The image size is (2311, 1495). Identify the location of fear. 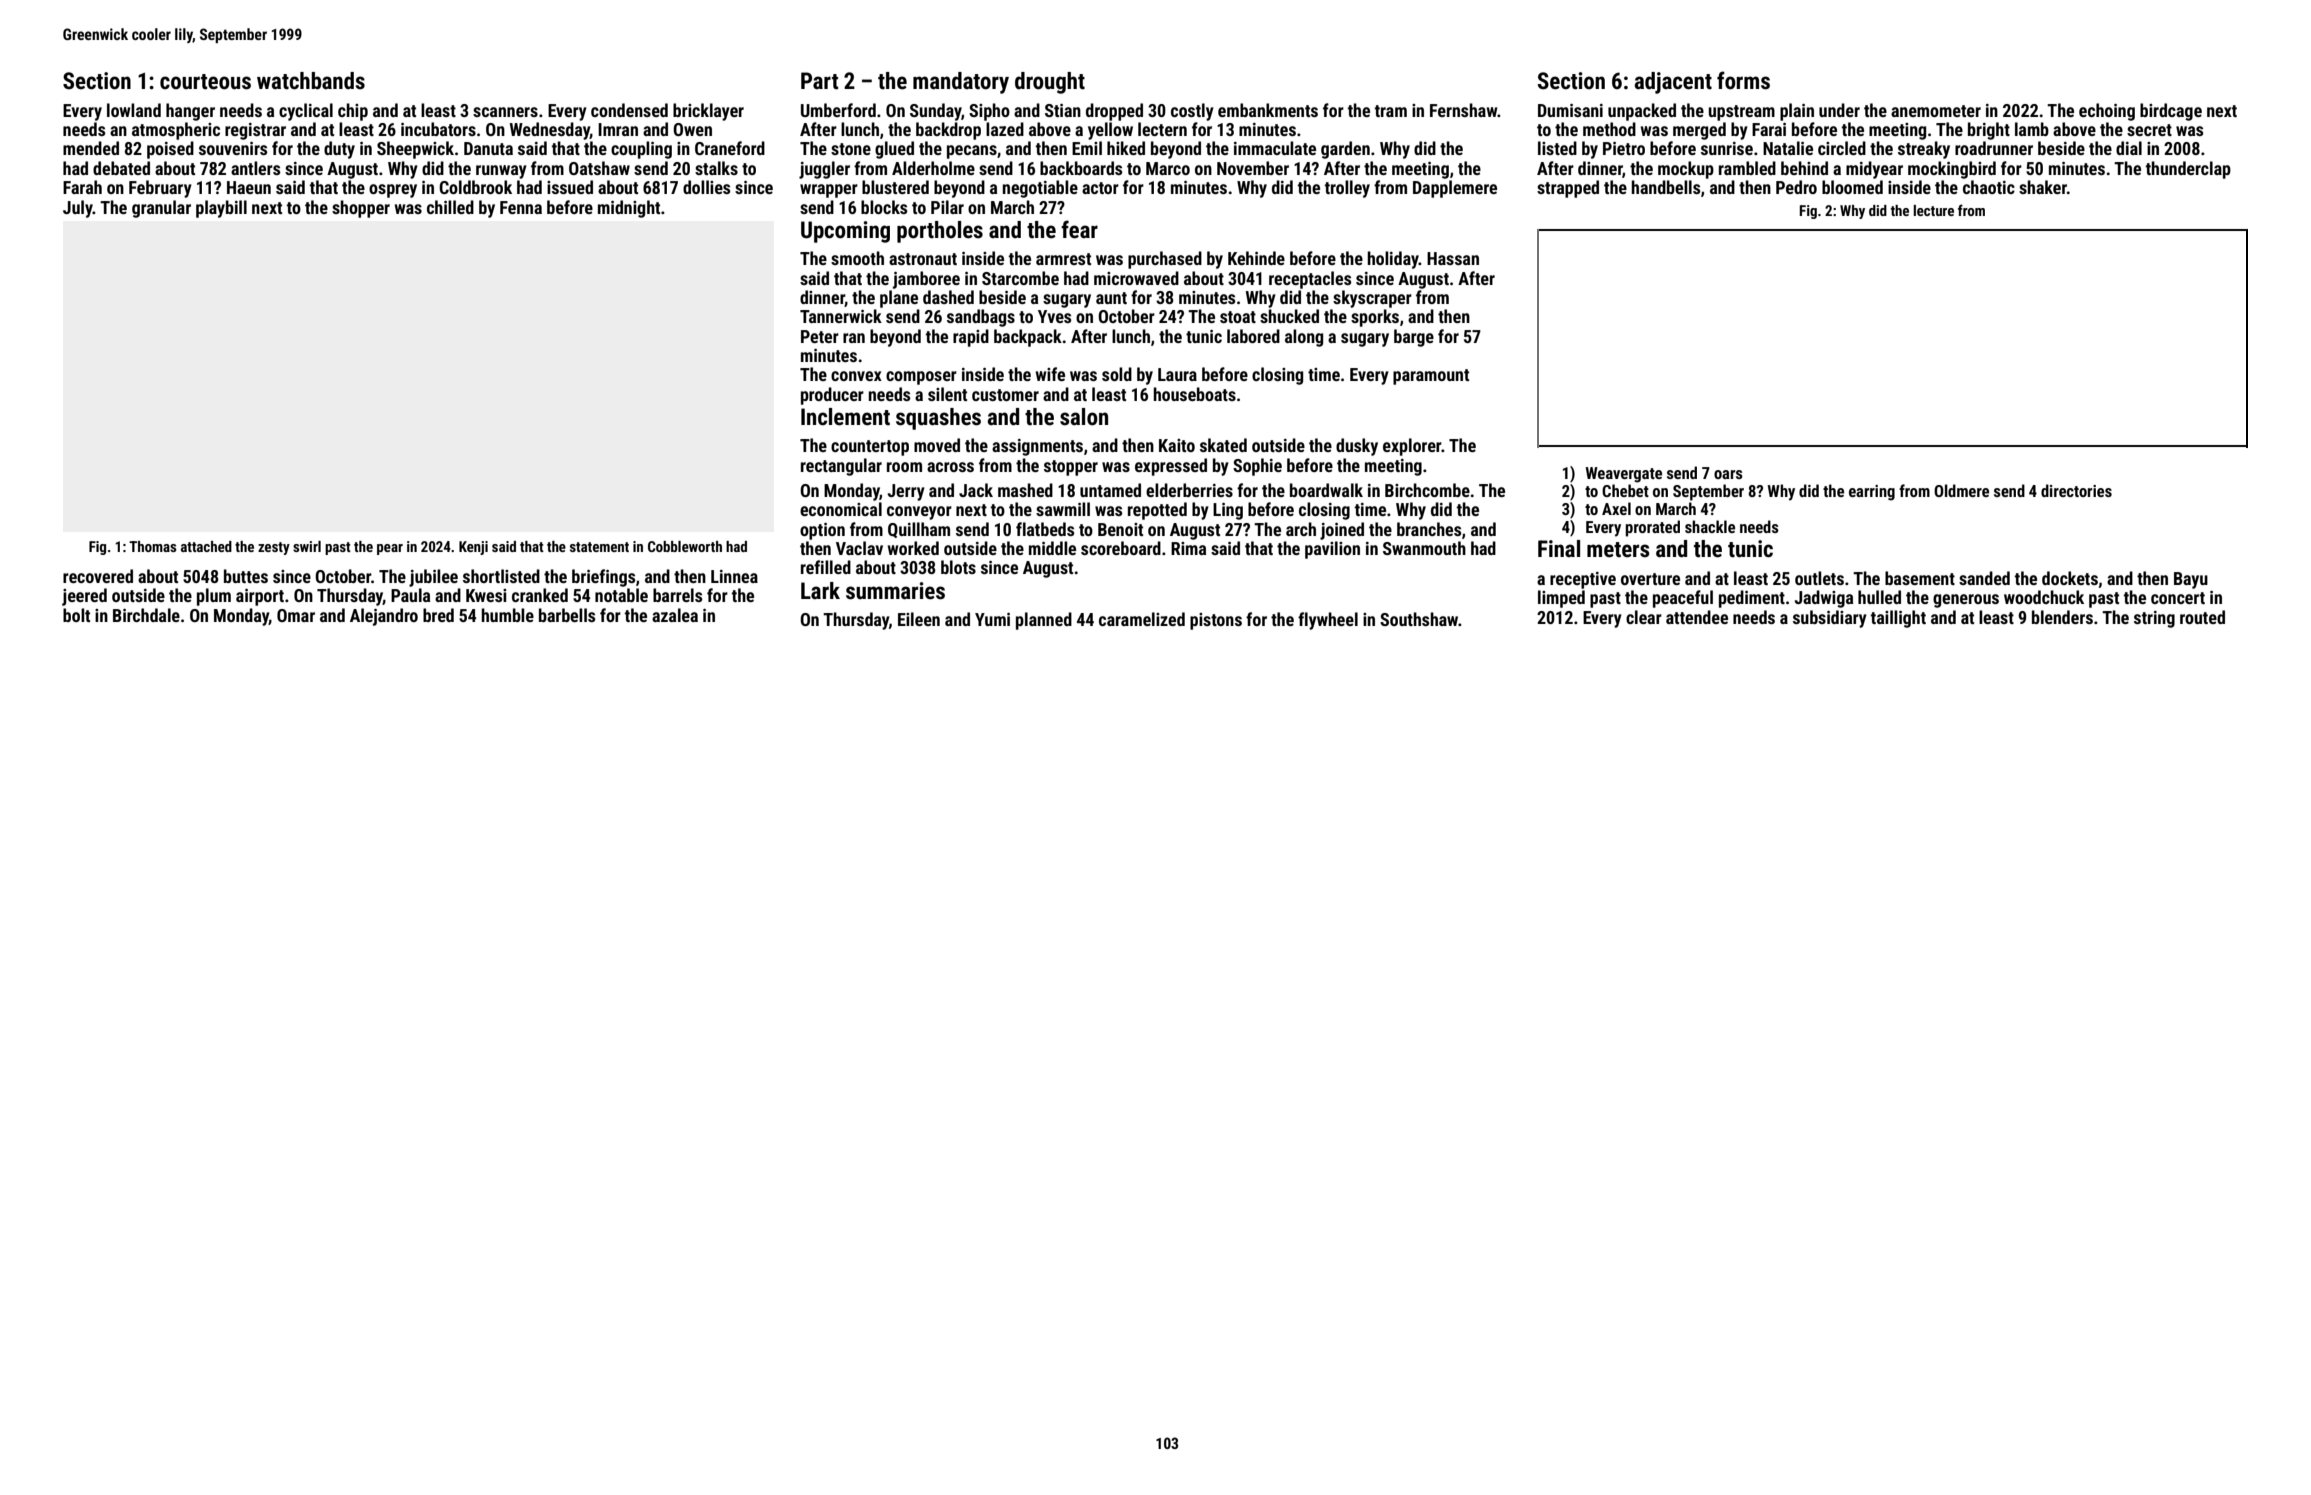
(1079, 229).
